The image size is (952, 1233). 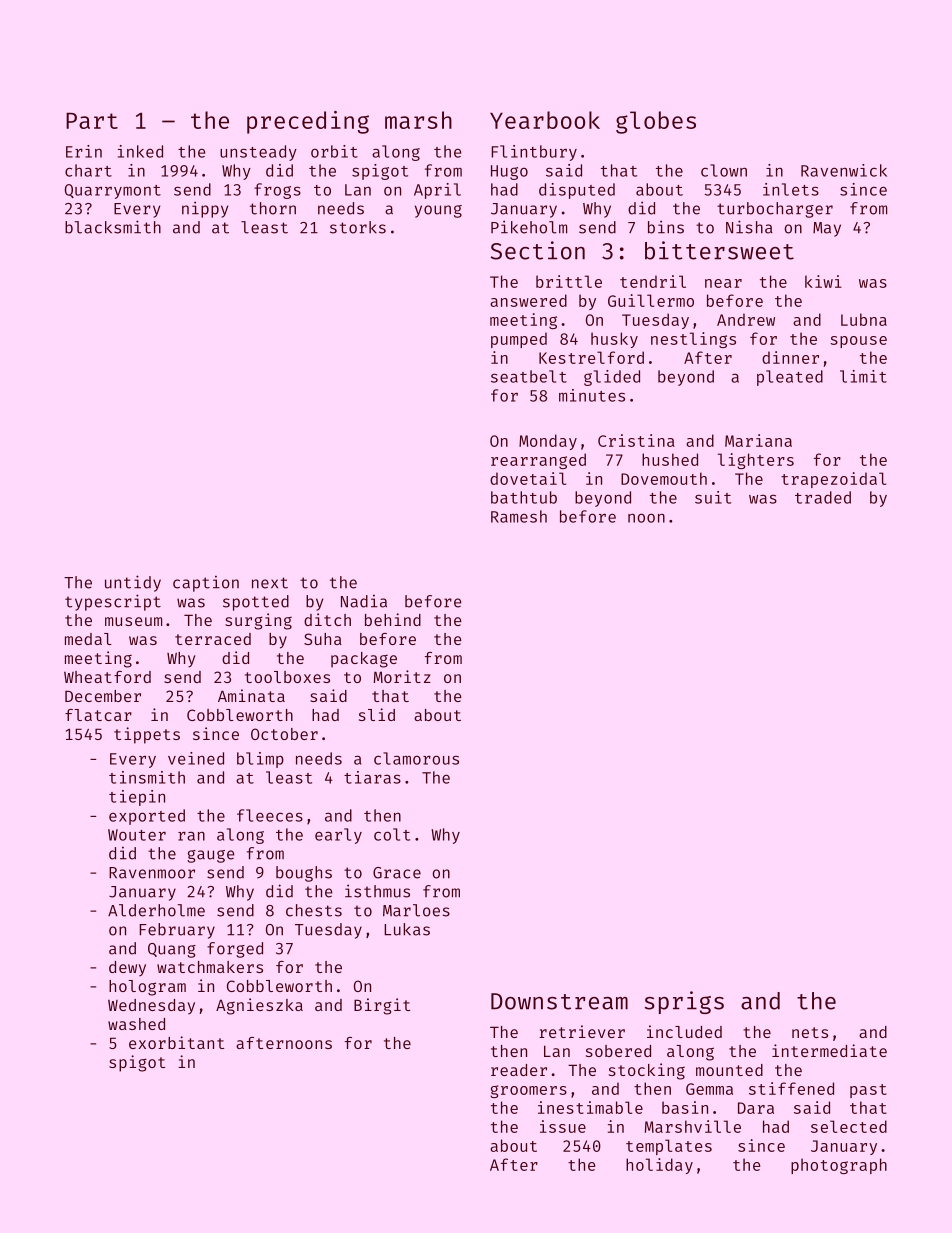 I want to click on Part, so click(x=92, y=120).
